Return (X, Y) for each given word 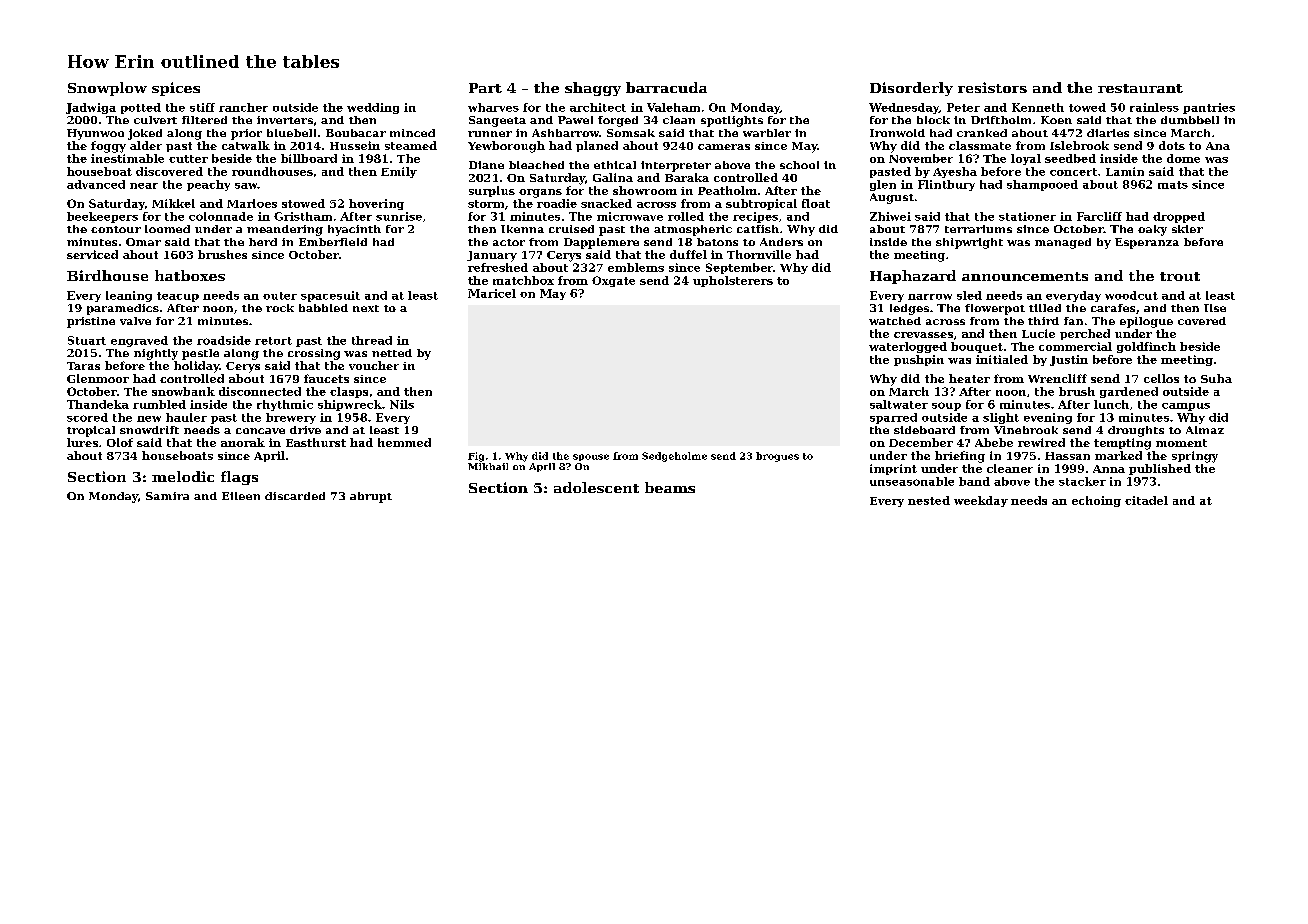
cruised (571, 229)
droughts (1136, 431)
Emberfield (333, 242)
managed (1063, 243)
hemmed (404, 442)
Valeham (673, 107)
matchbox (523, 280)
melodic (183, 476)
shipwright (969, 243)
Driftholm (1001, 120)
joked (145, 134)
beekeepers (102, 217)
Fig (476, 457)
